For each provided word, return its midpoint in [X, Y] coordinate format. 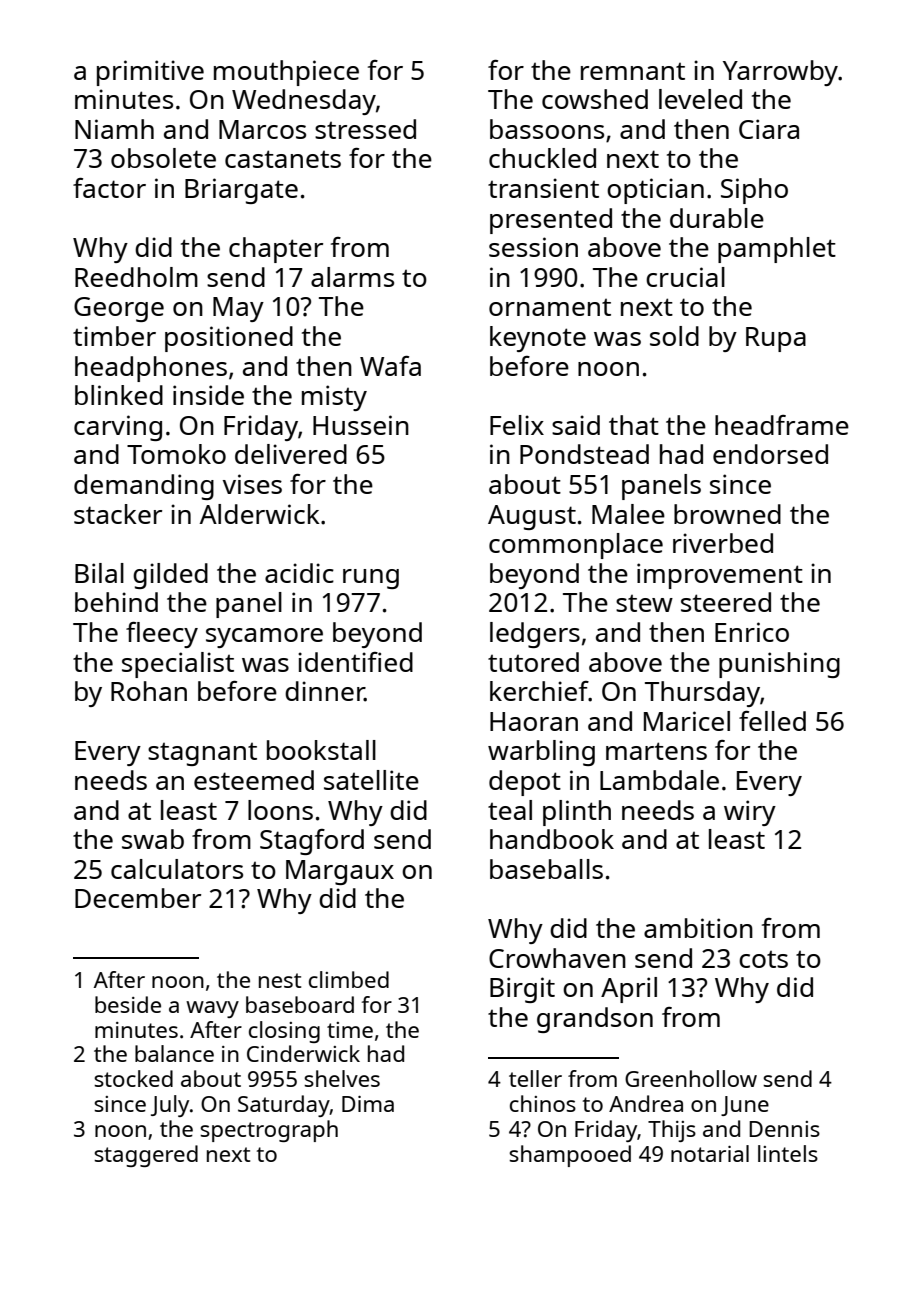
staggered [146, 1156]
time [350, 1030]
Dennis [784, 1129]
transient [543, 188]
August [532, 517]
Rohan [149, 691]
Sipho [754, 191]
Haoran [534, 721]
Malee [628, 514]
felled [772, 721]
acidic [299, 573]
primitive [150, 73]
